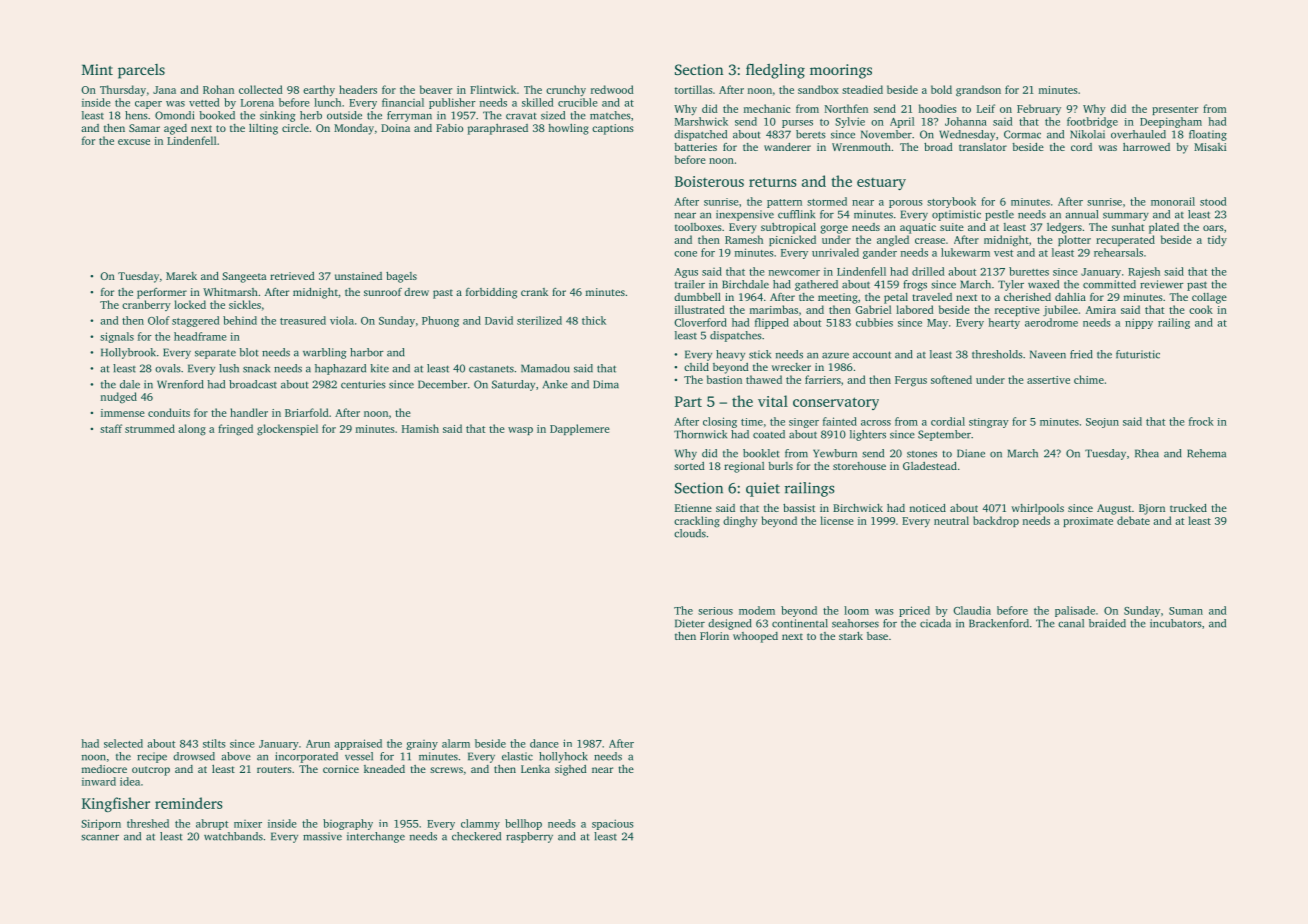 The height and width of the screenshot is (924, 1308). Describe the element at coordinates (686, 273) in the screenshot. I see `Agus` at that location.
